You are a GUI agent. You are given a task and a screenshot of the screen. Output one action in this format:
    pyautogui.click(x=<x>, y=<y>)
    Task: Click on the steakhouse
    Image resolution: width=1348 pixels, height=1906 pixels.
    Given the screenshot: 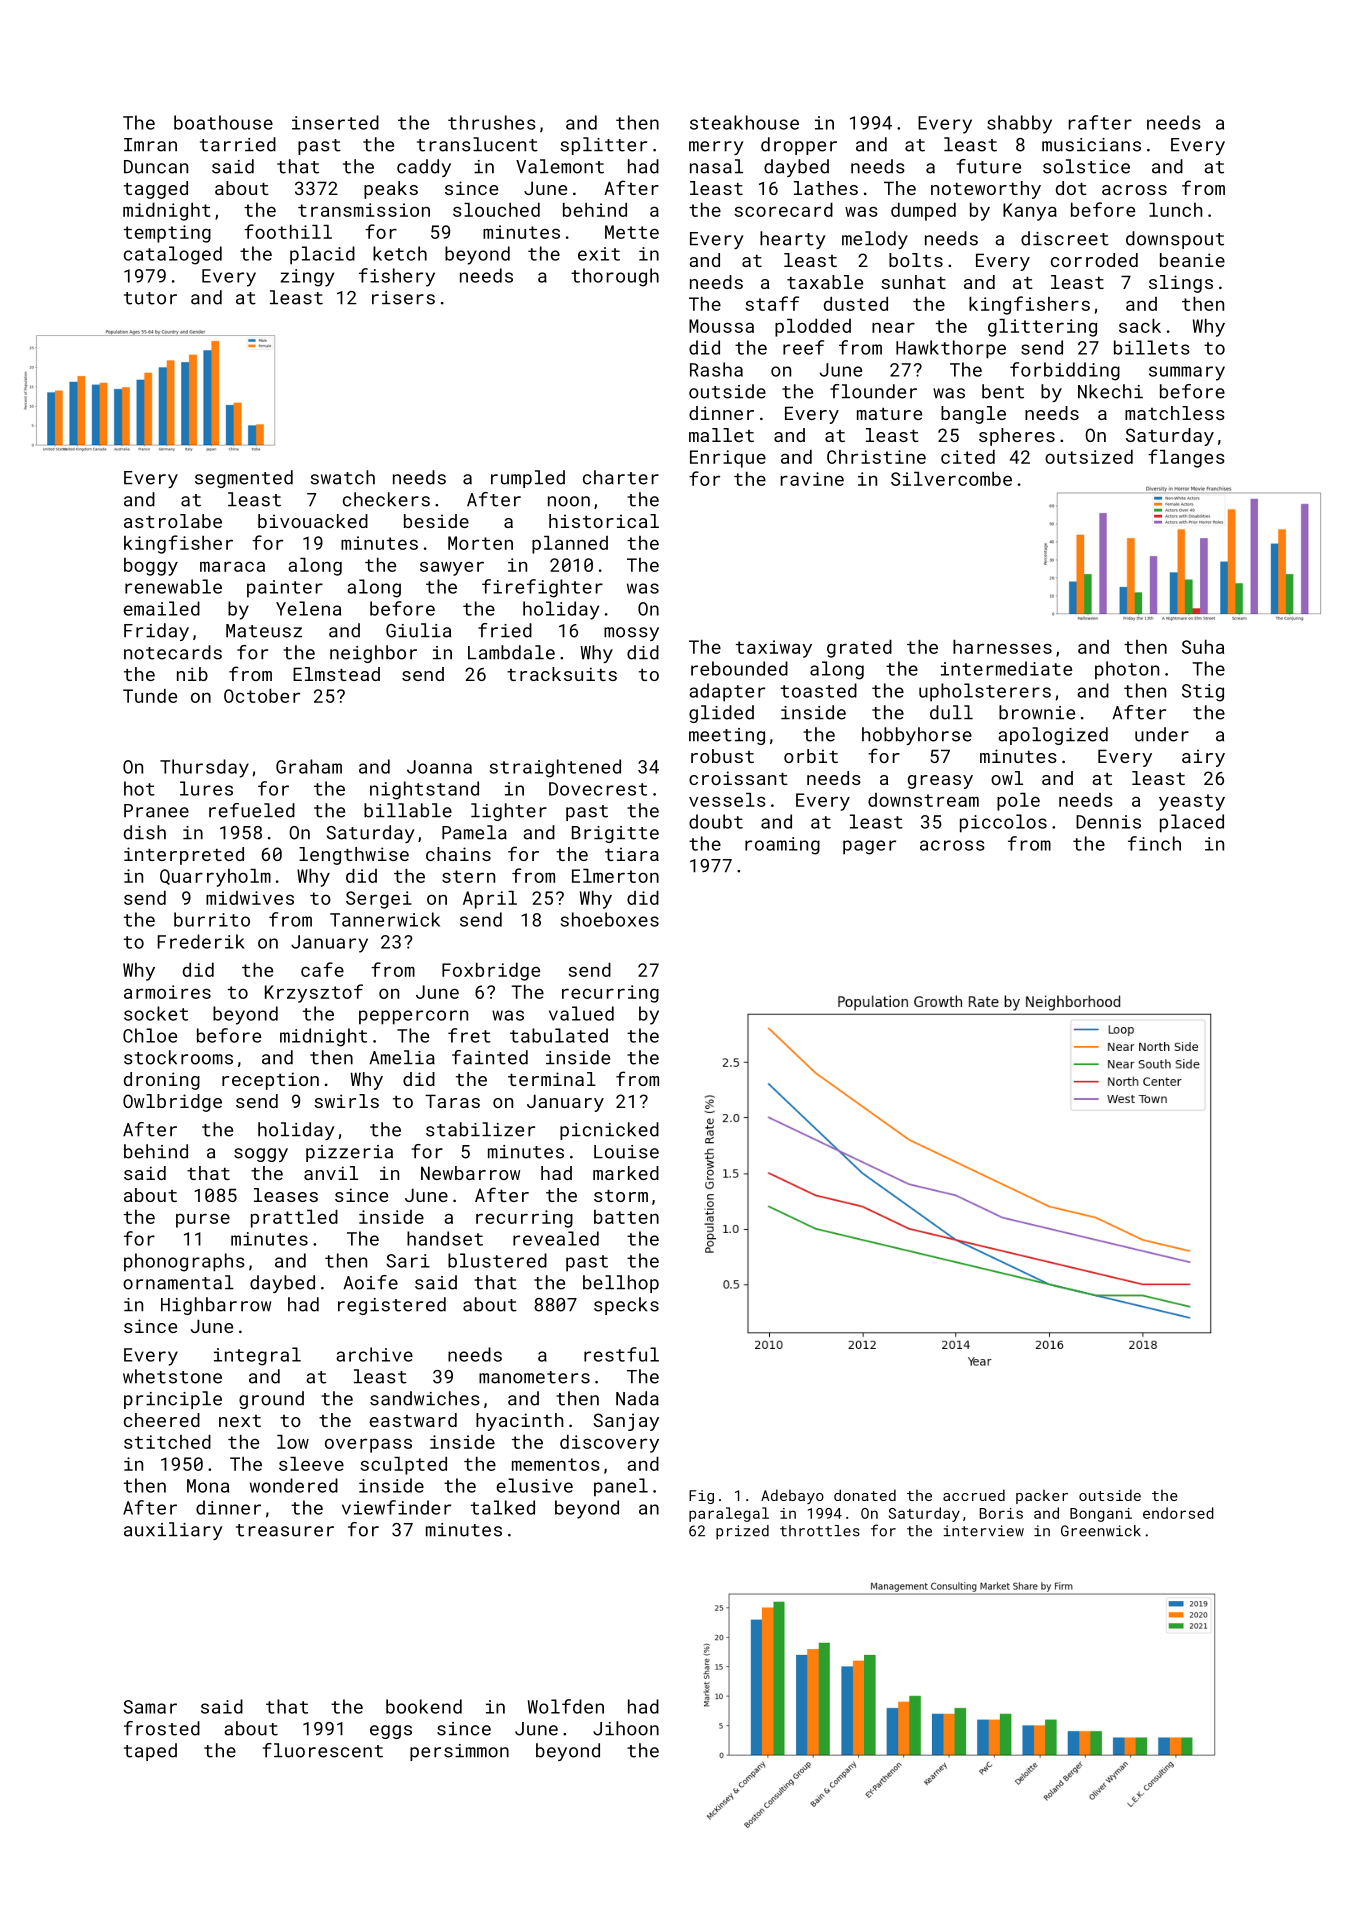 What is the action you would take?
    pyautogui.click(x=744, y=122)
